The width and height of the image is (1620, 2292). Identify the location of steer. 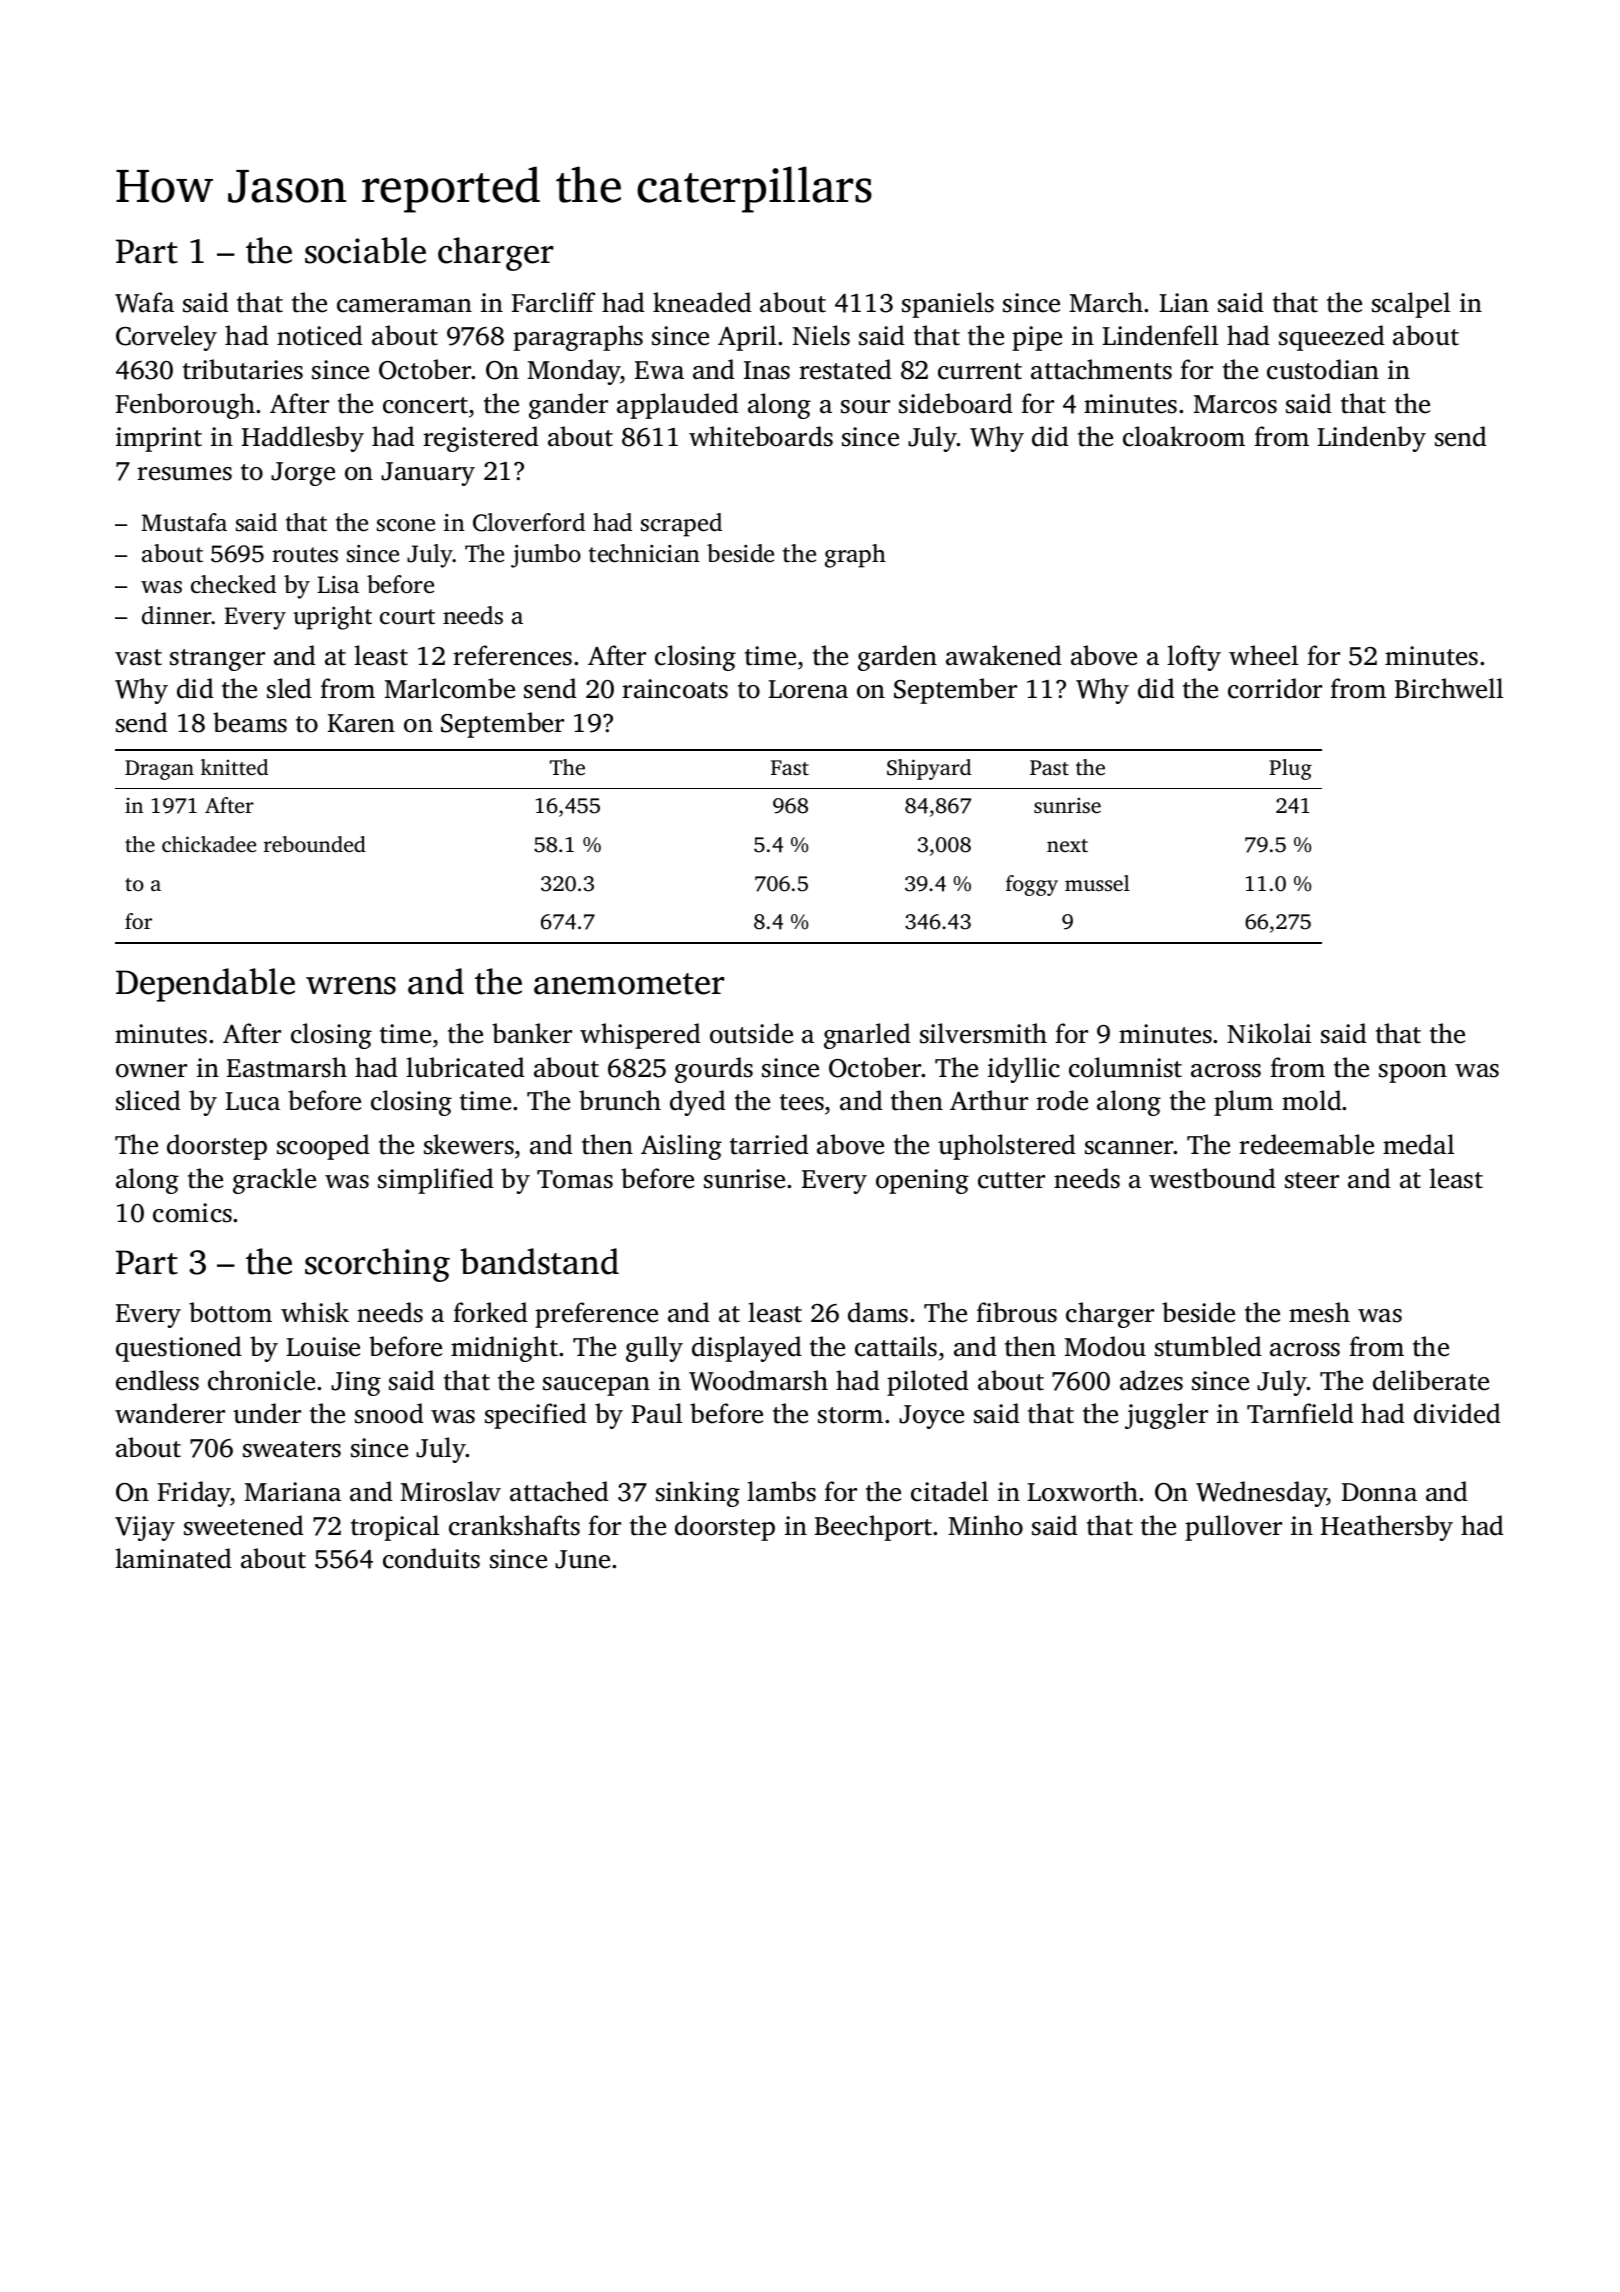
(1312, 1180).
